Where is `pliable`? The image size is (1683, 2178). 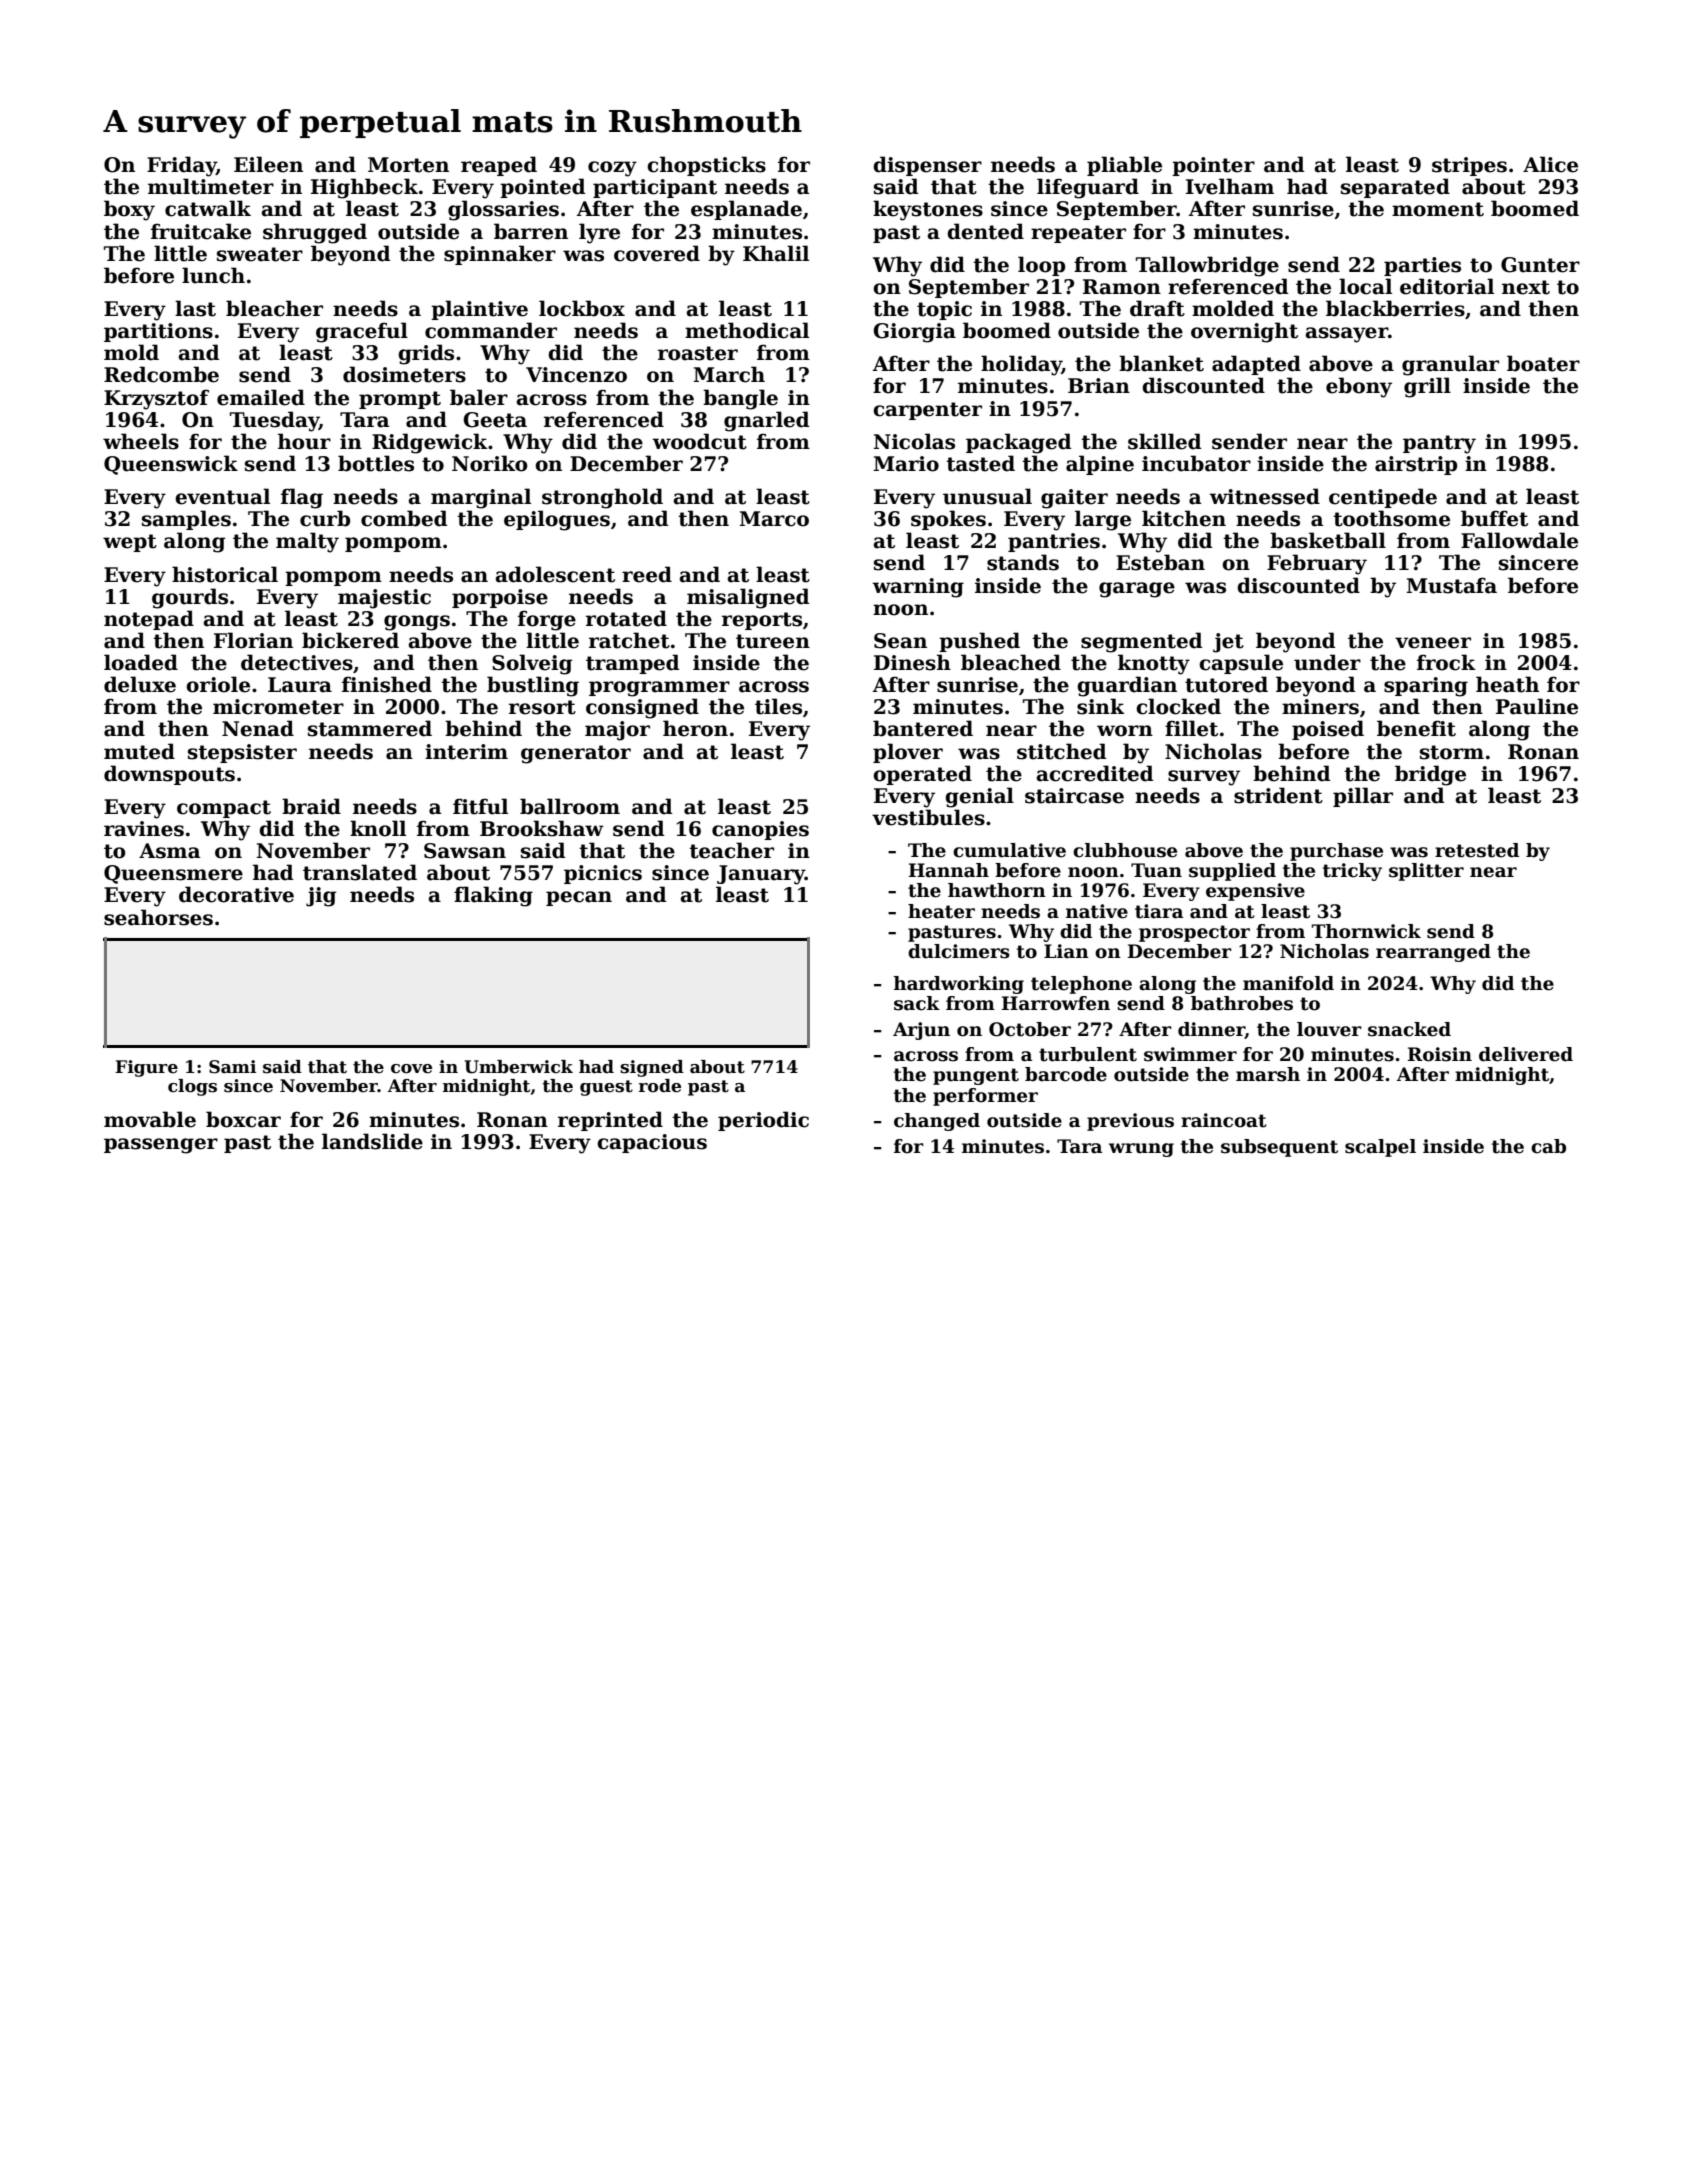
pliable is located at coordinates (1124, 166).
